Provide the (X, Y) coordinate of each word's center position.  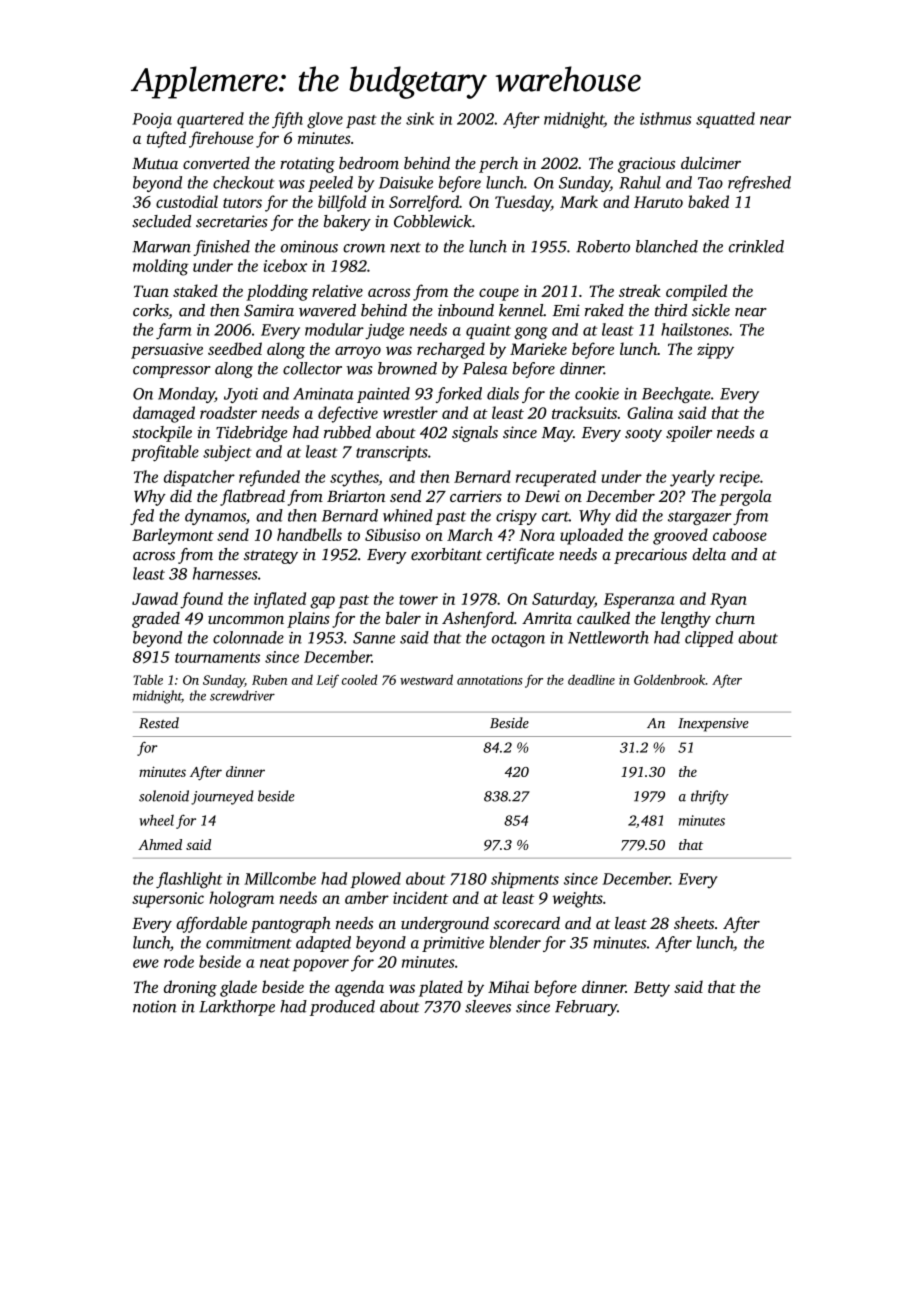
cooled (359, 679)
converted (216, 163)
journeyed (222, 797)
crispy (516, 517)
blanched (667, 246)
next (405, 247)
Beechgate (676, 395)
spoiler (689, 434)
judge (384, 331)
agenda (359, 988)
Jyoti (241, 395)
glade (238, 988)
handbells (309, 534)
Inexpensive (713, 725)
